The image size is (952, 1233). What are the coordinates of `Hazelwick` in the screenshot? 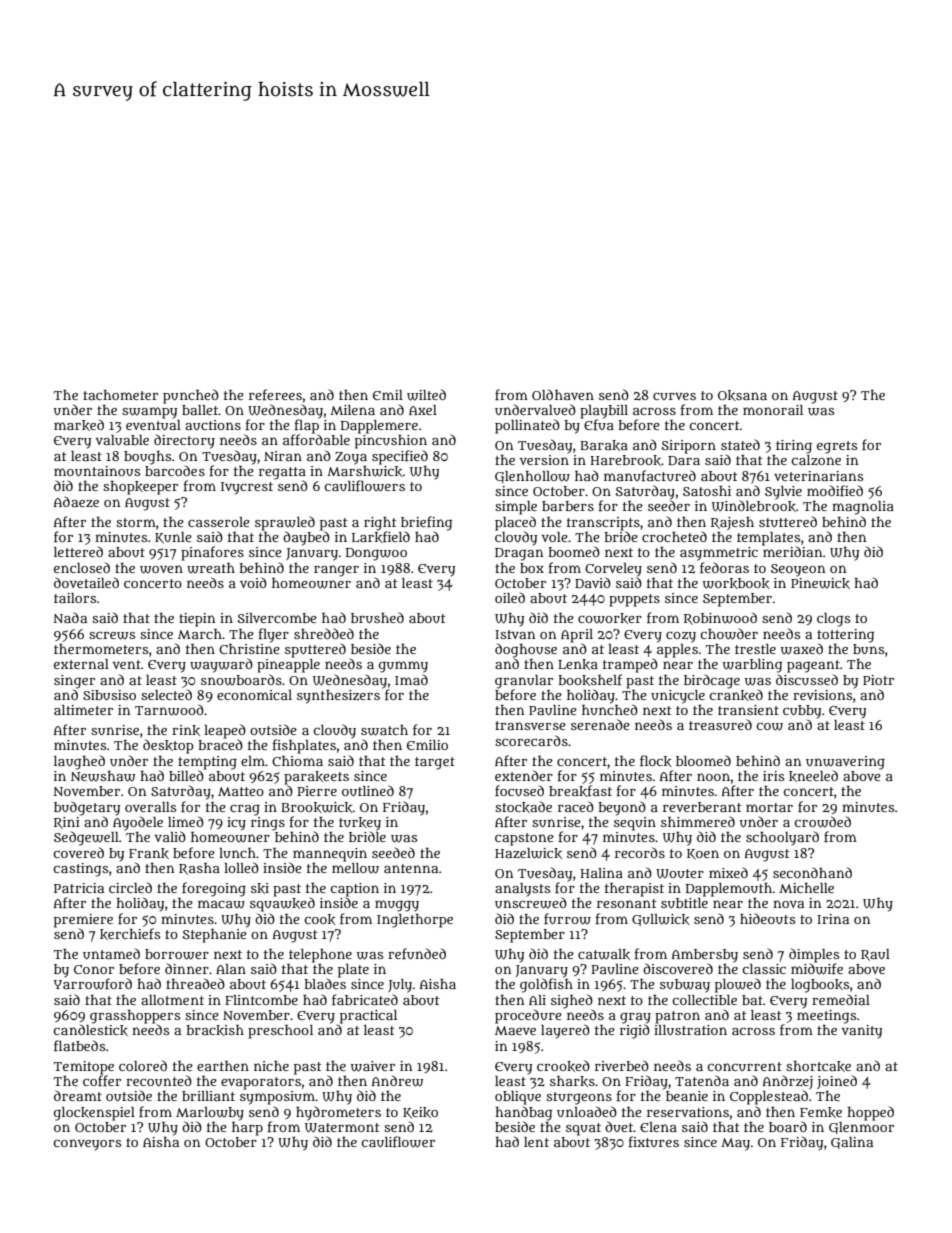 It's located at (528, 853).
